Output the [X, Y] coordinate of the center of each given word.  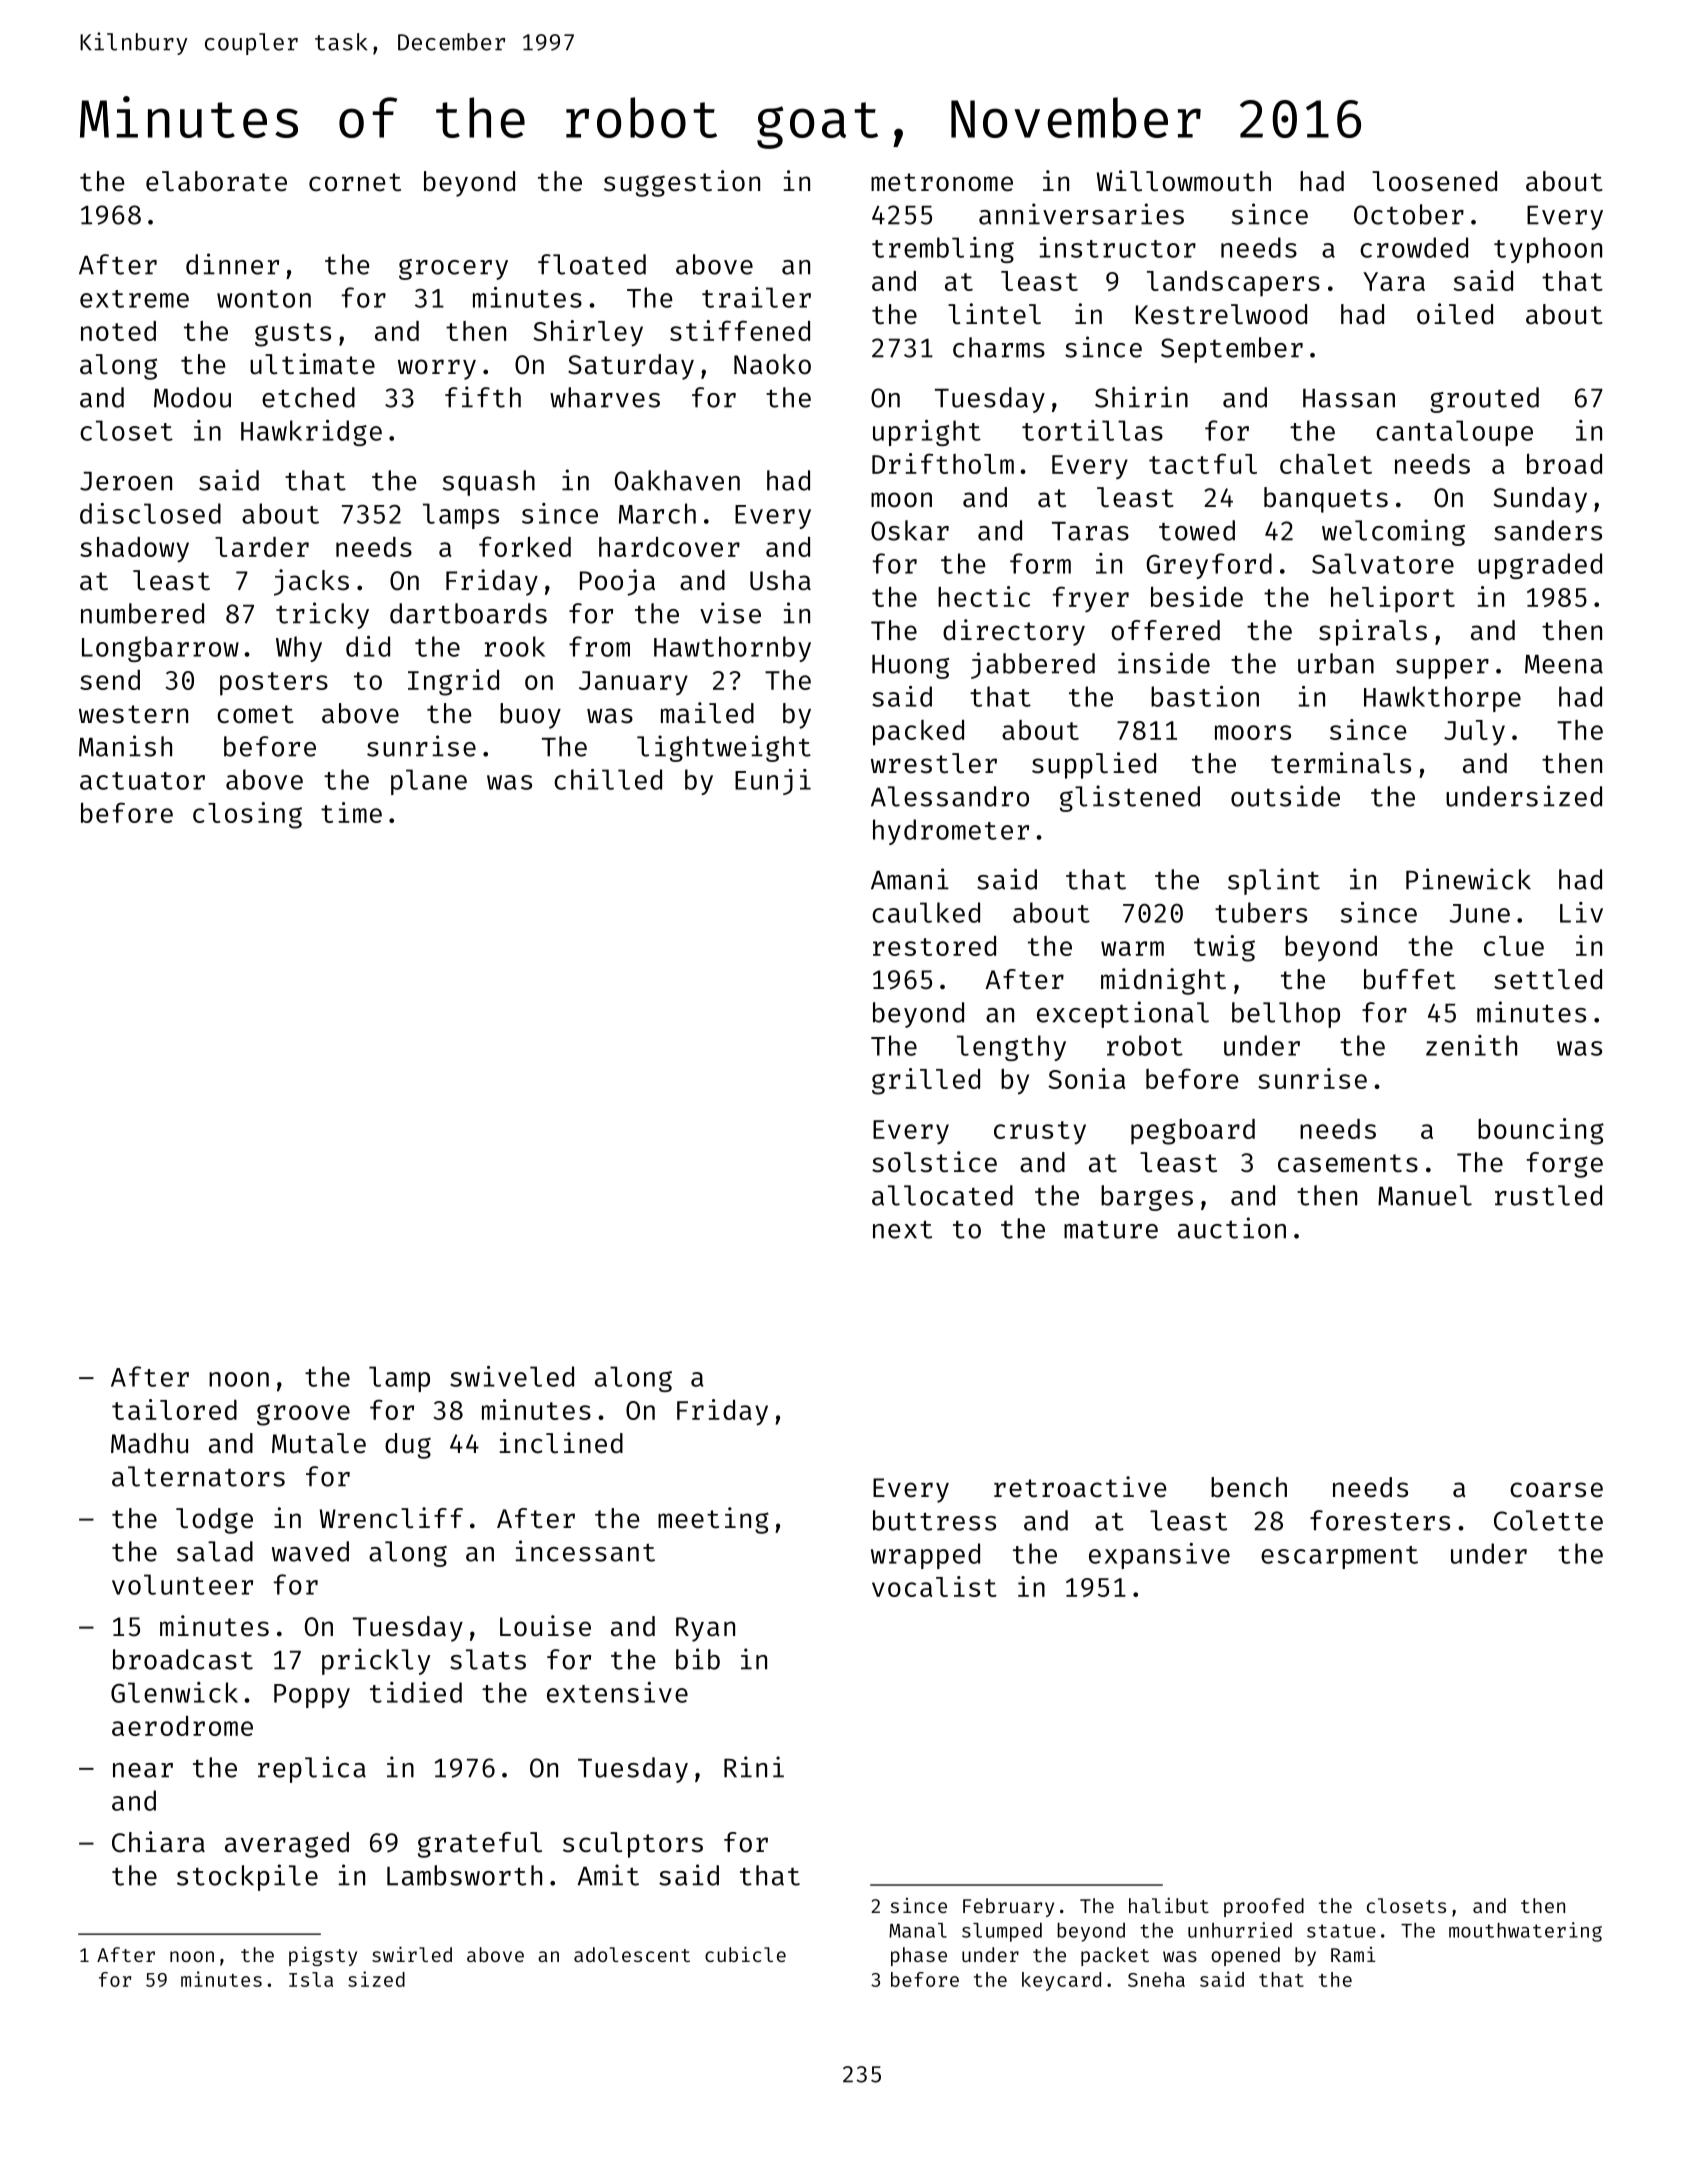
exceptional [1123, 1014]
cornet [355, 182]
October [1409, 214]
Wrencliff [391, 1518]
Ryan [705, 1629]
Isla [311, 1979]
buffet [1410, 979]
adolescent [632, 1954]
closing [247, 815]
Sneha [1156, 1979]
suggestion [682, 183]
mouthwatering [1525, 1932]
